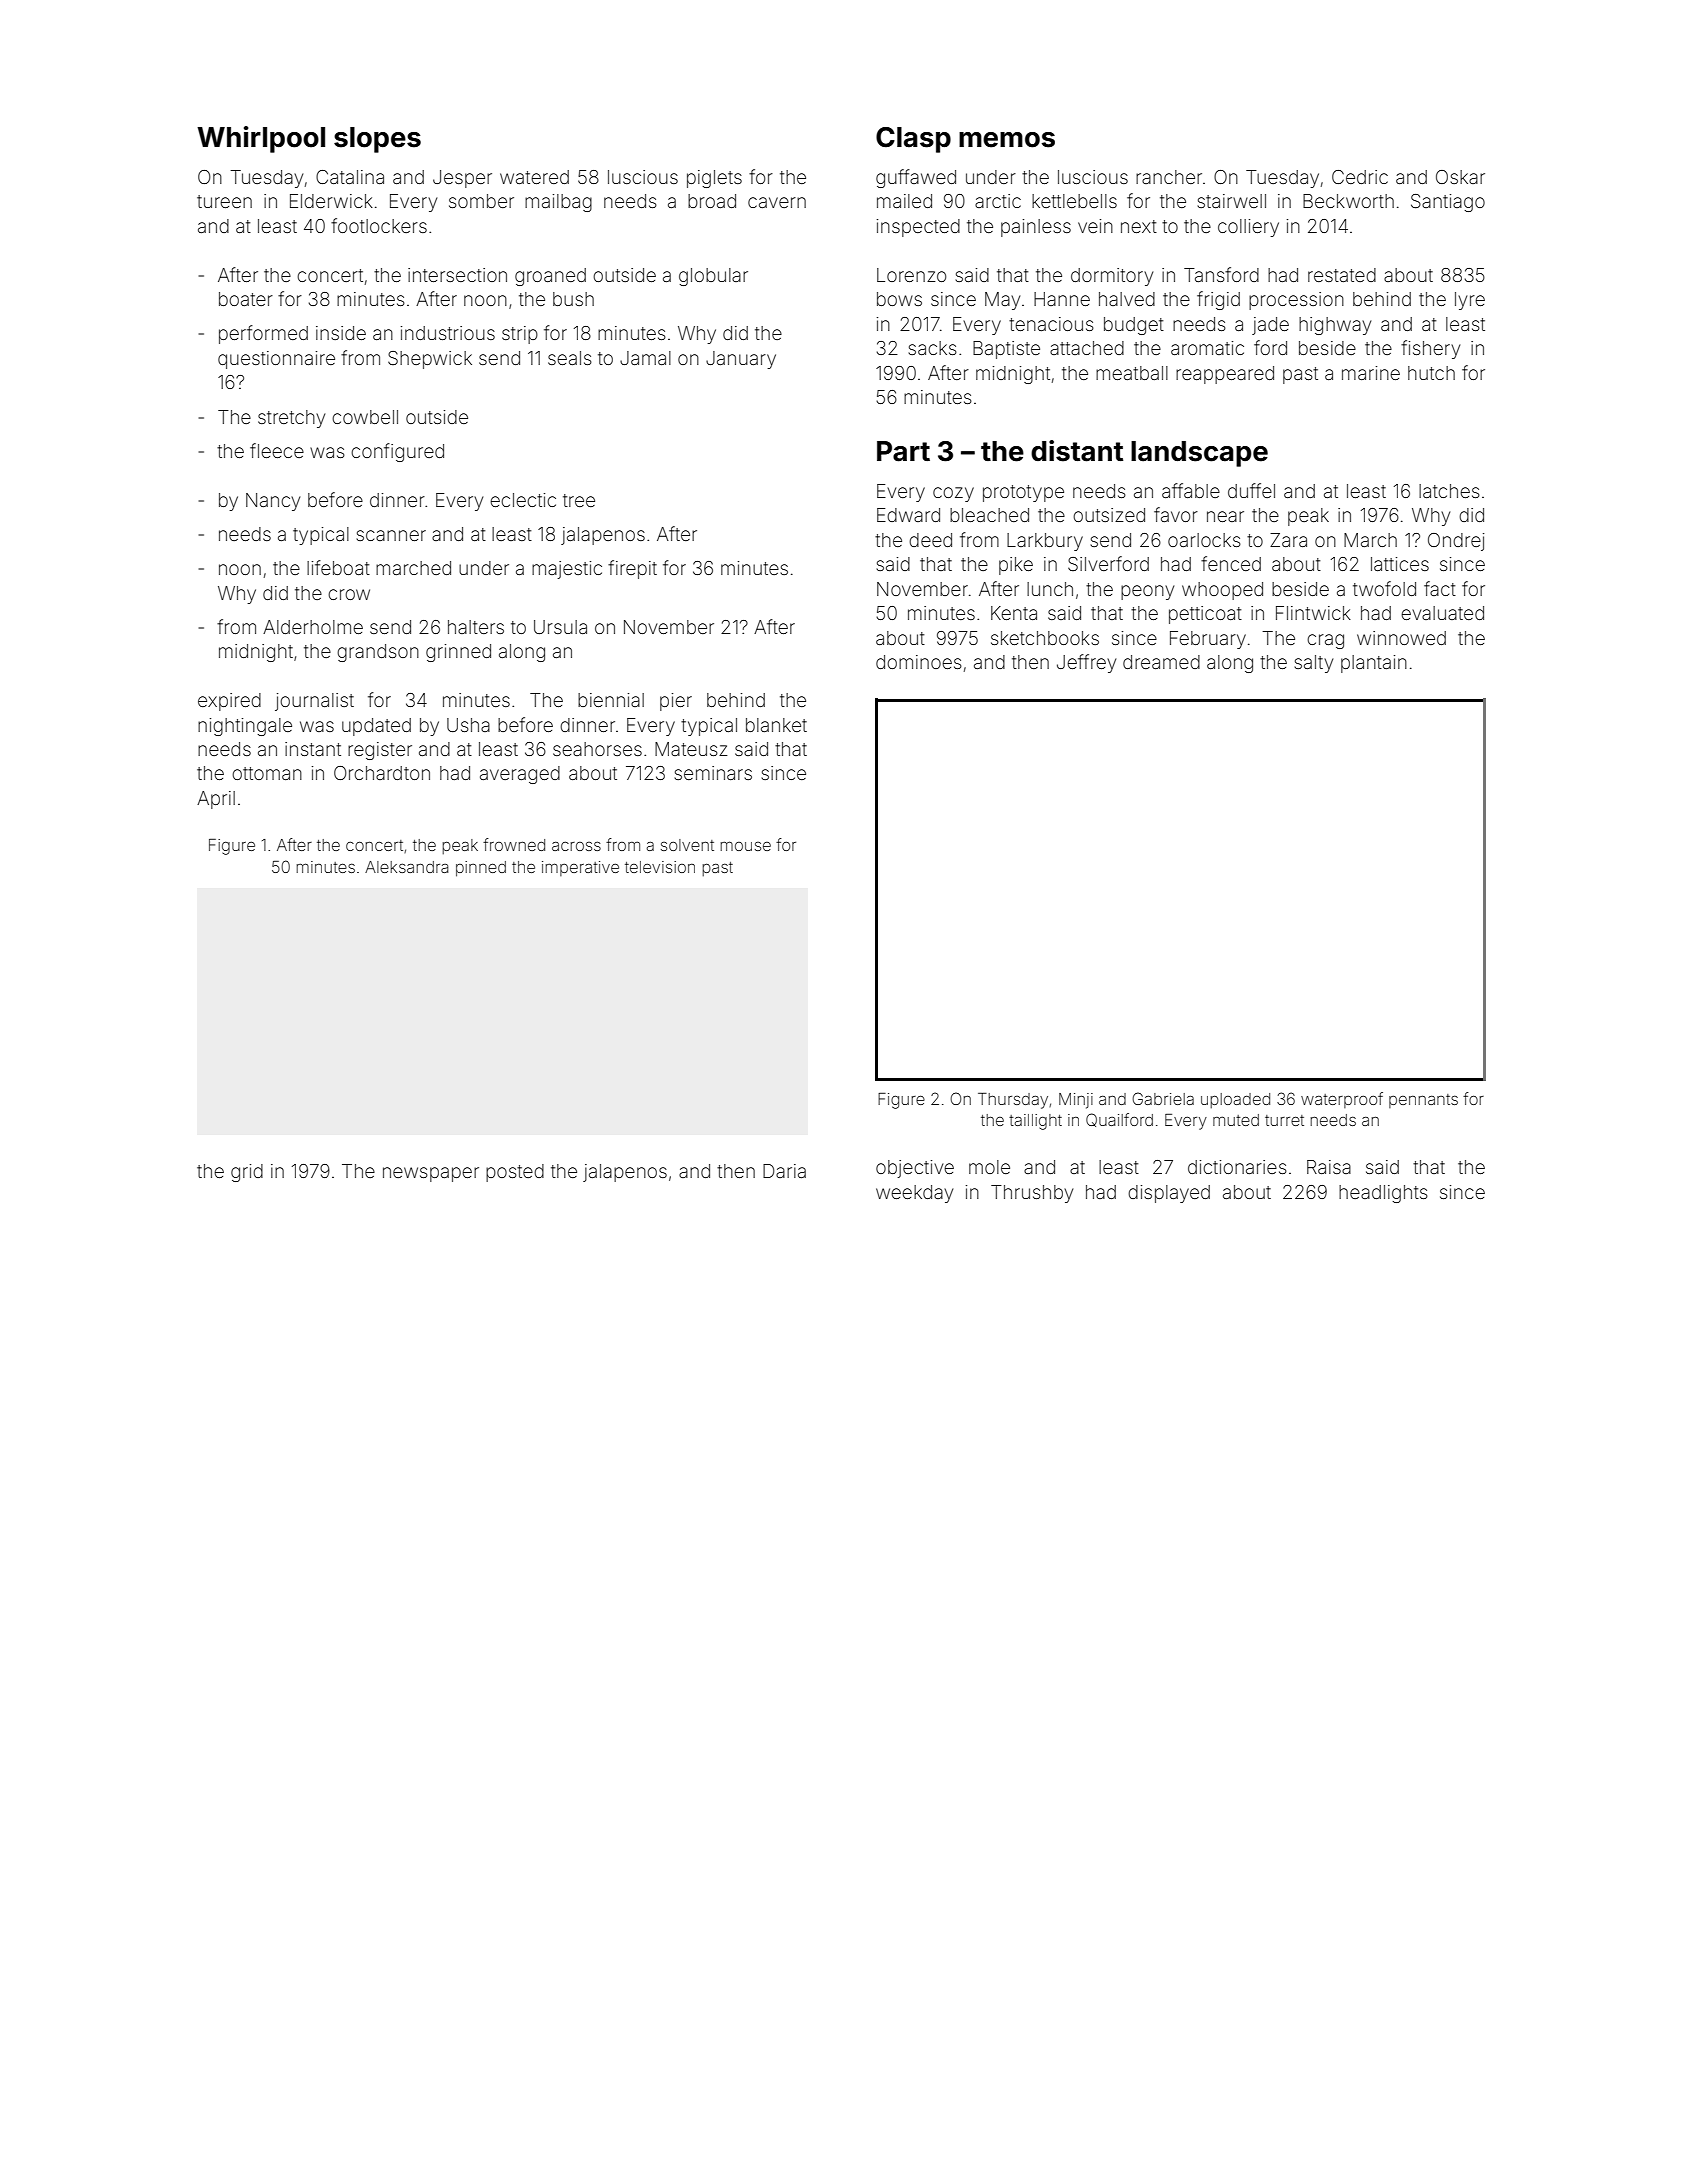 The image size is (1683, 2178). What do you see at coordinates (431, 1174) in the screenshot?
I see `newspaper` at bounding box center [431, 1174].
